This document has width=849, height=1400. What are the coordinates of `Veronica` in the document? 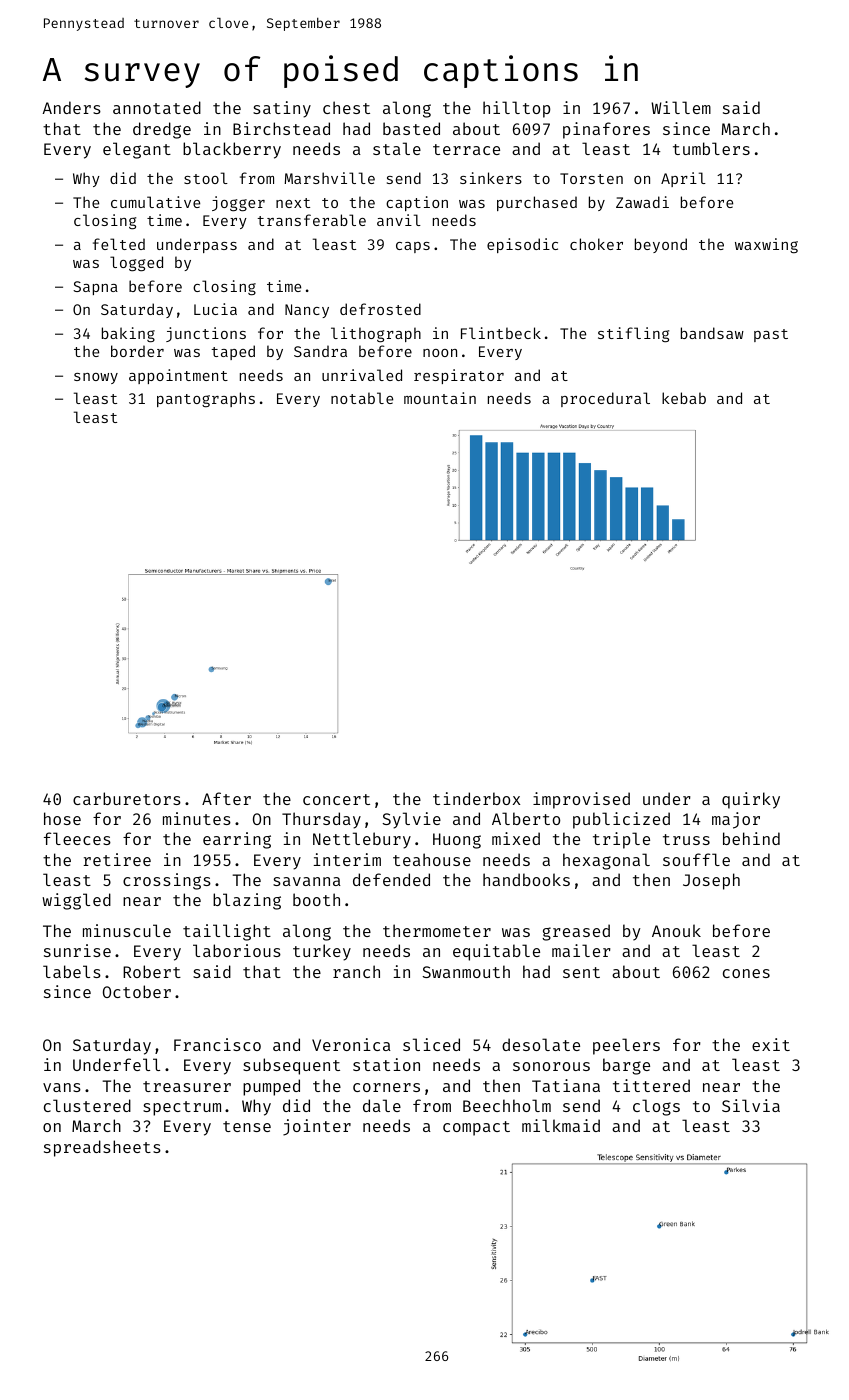 It's located at (351, 1044).
